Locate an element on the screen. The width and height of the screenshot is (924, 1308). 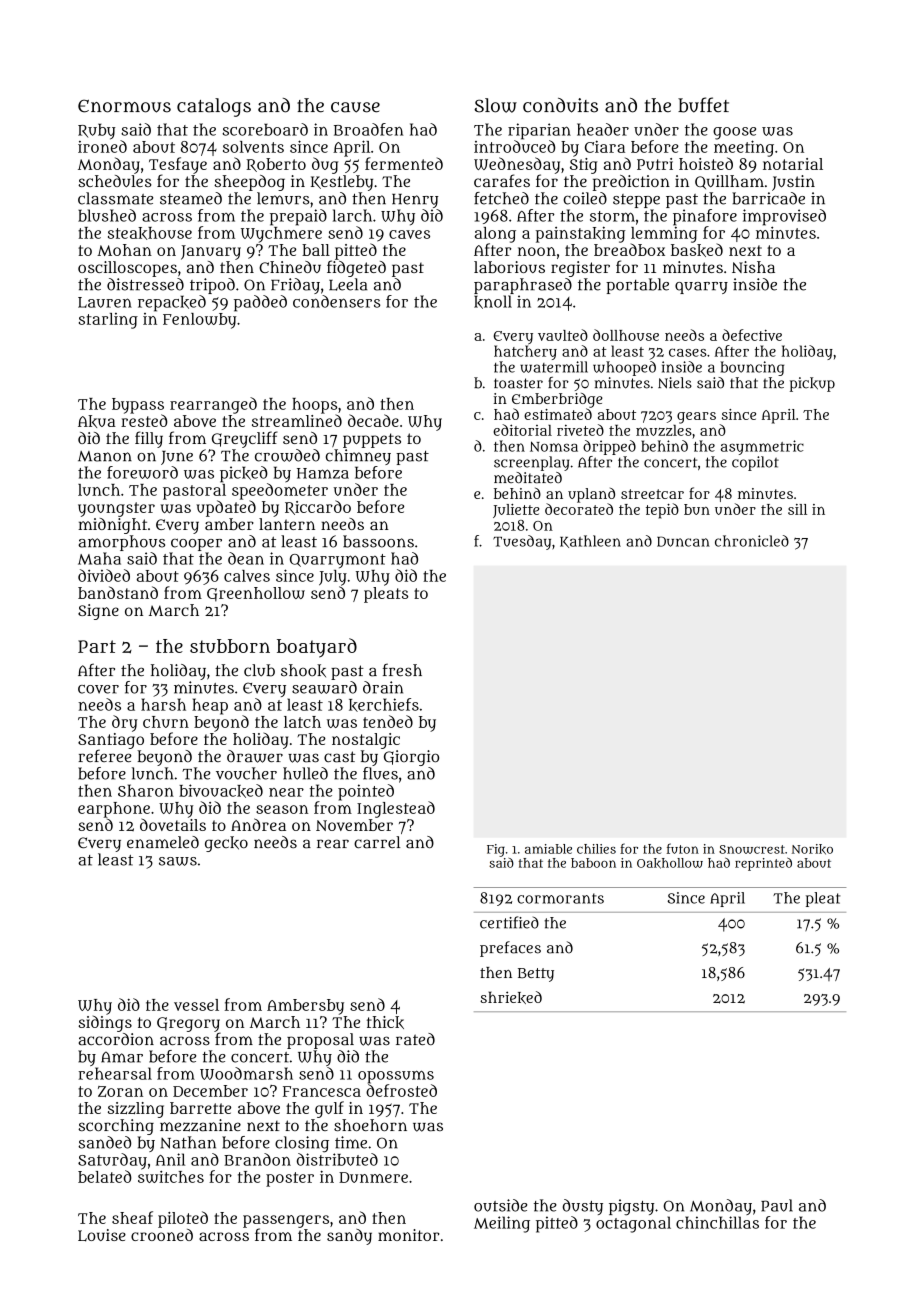
tripod is located at coordinates (212, 286).
